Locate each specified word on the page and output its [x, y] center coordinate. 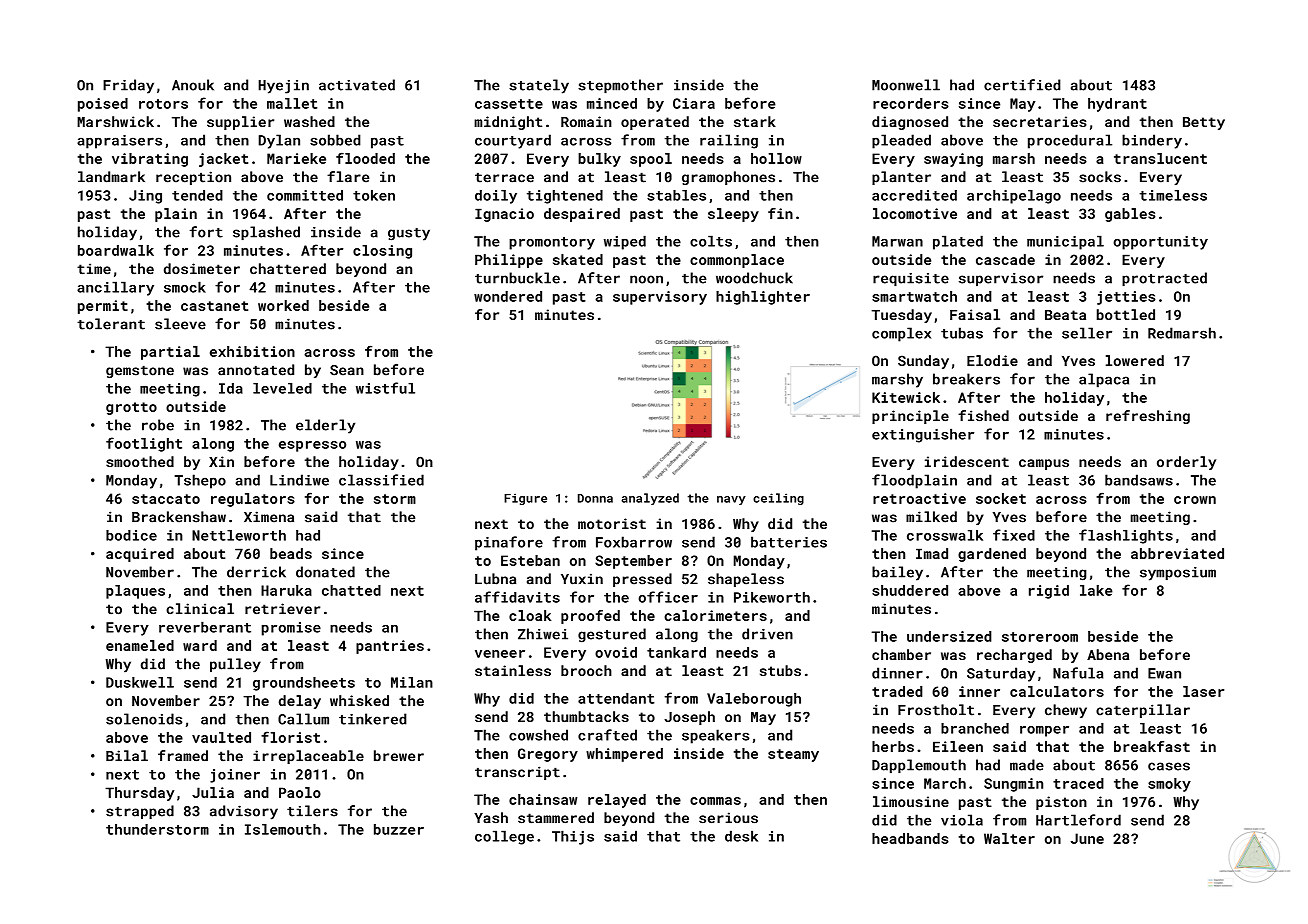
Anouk [193, 85]
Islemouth [283, 829]
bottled [1126, 314]
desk [741, 836]
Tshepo [200, 481]
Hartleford [1078, 820]
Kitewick [906, 397]
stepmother [620, 86]
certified [1022, 85]
